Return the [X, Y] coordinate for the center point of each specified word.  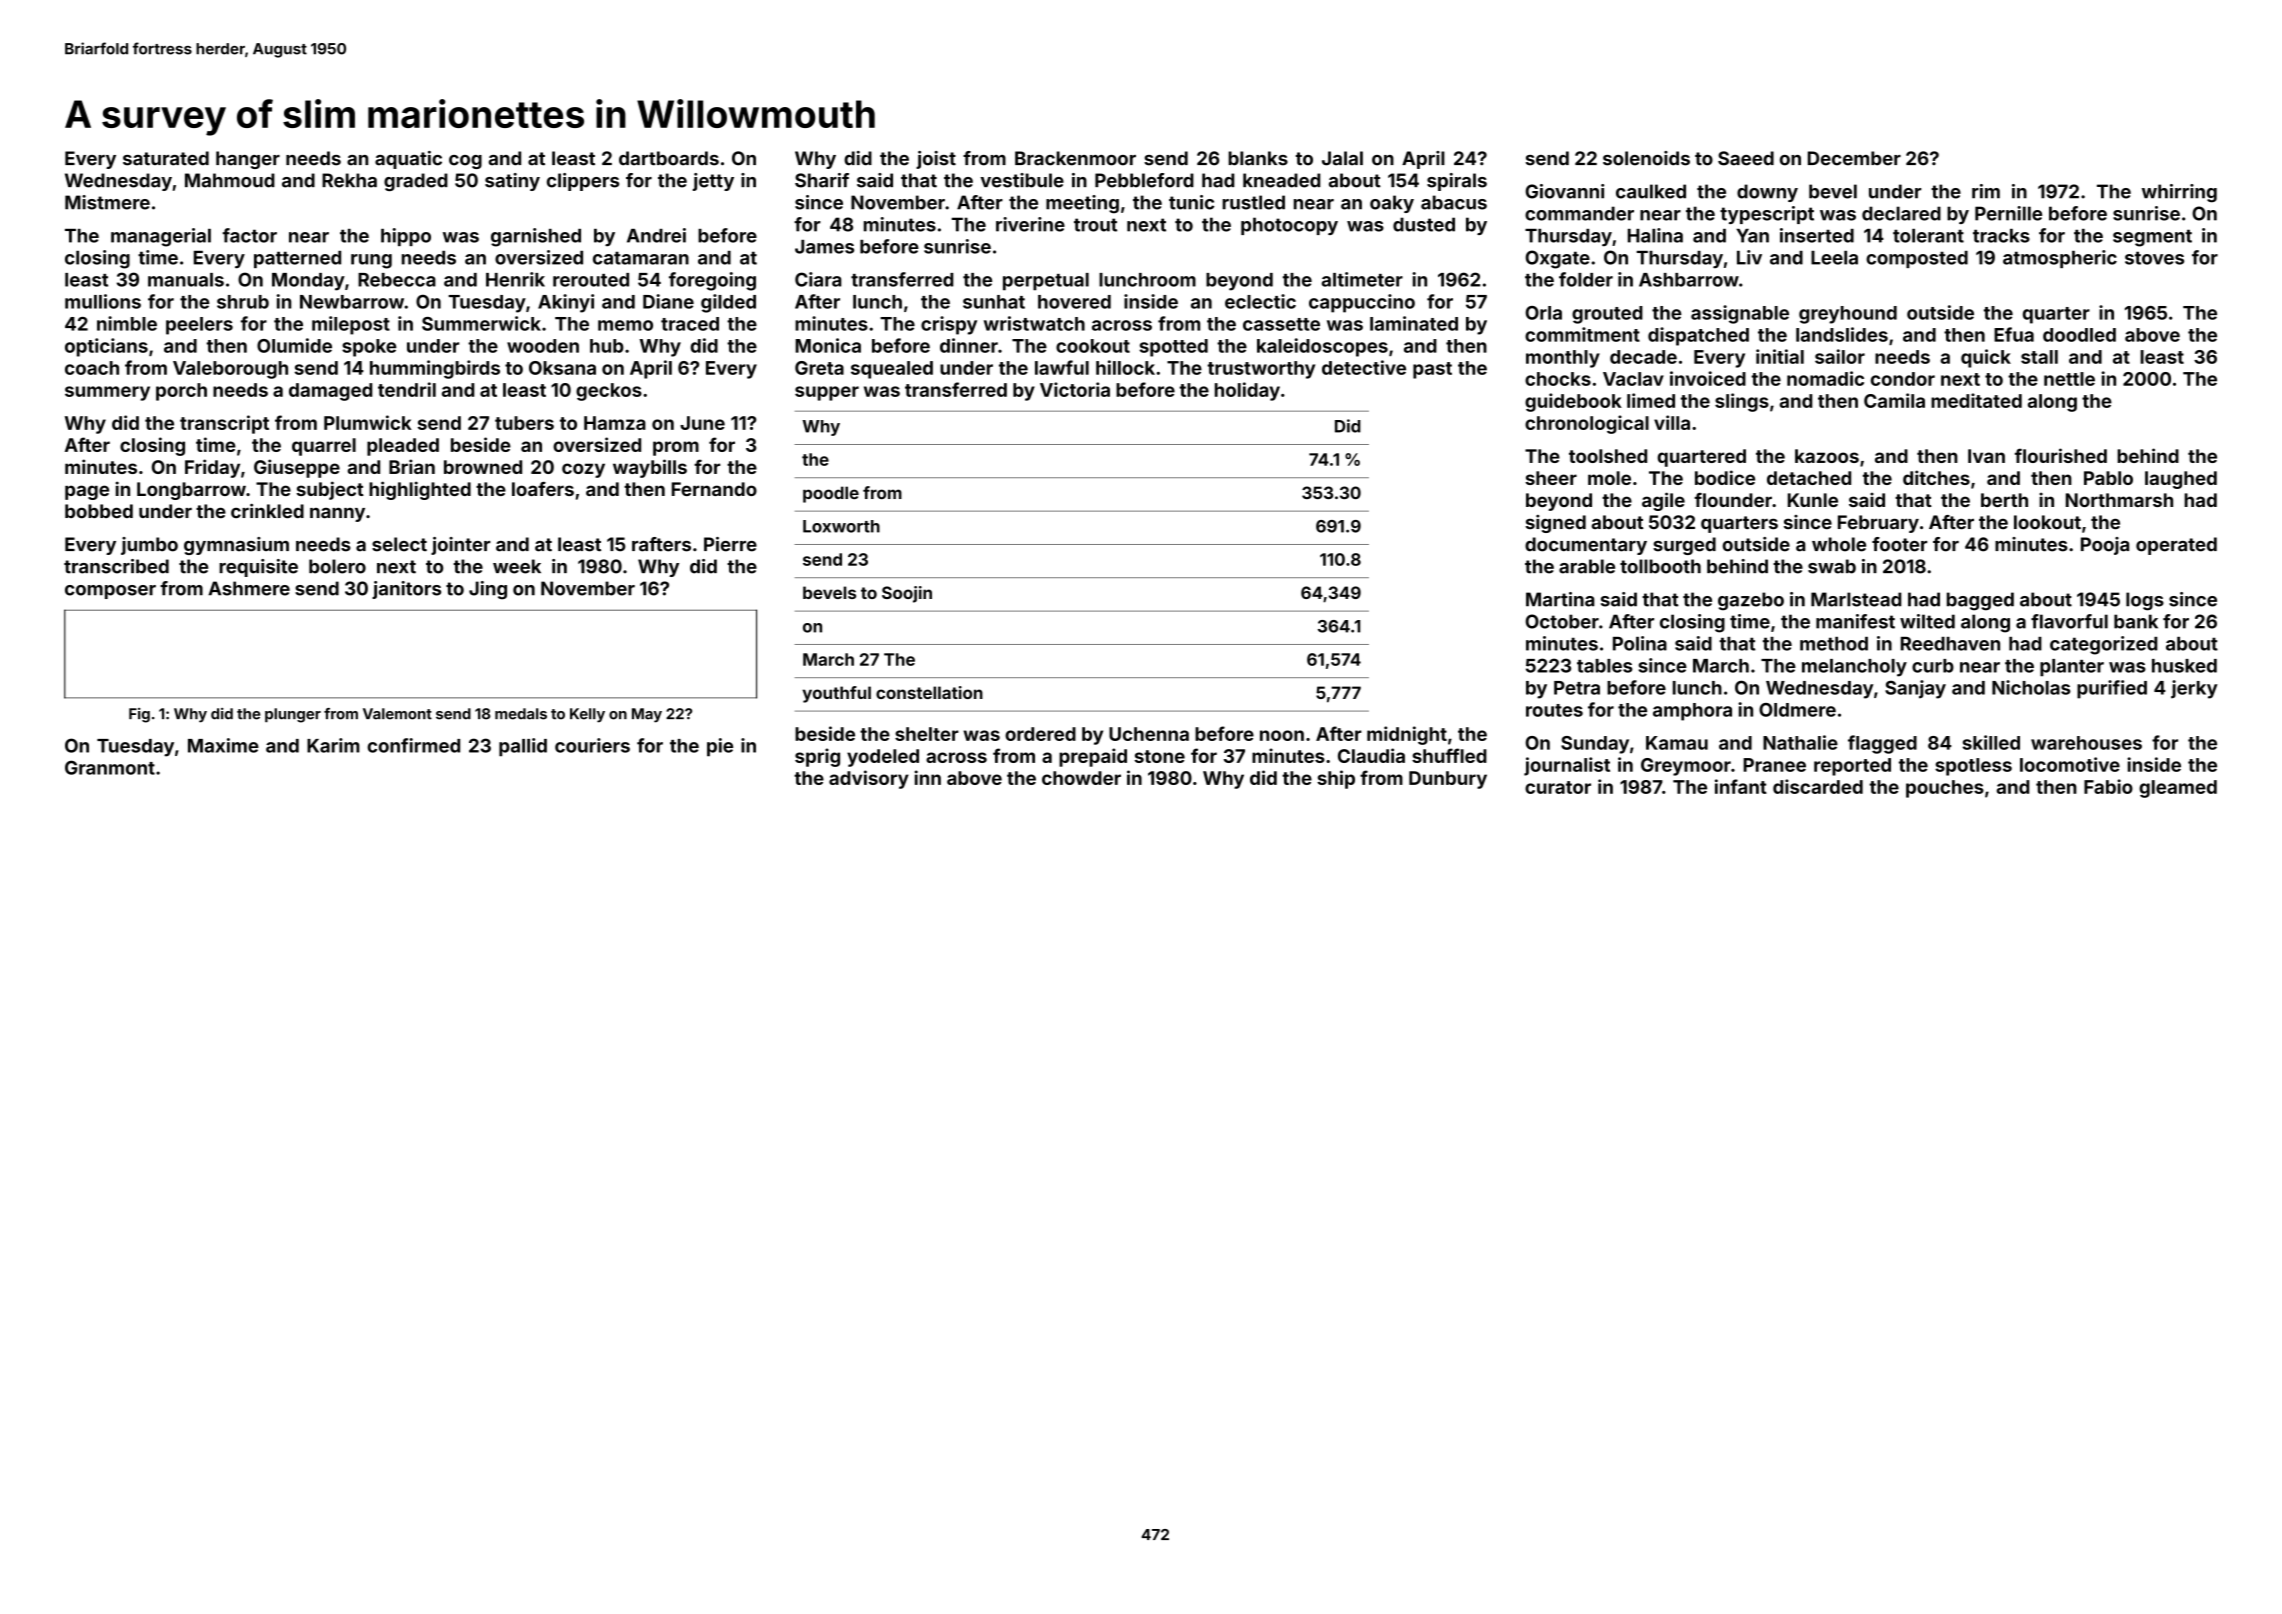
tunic [1191, 202]
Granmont [110, 767]
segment [2152, 238]
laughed [2181, 480]
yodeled [883, 758]
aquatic [408, 160]
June [702, 423]
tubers [524, 423]
